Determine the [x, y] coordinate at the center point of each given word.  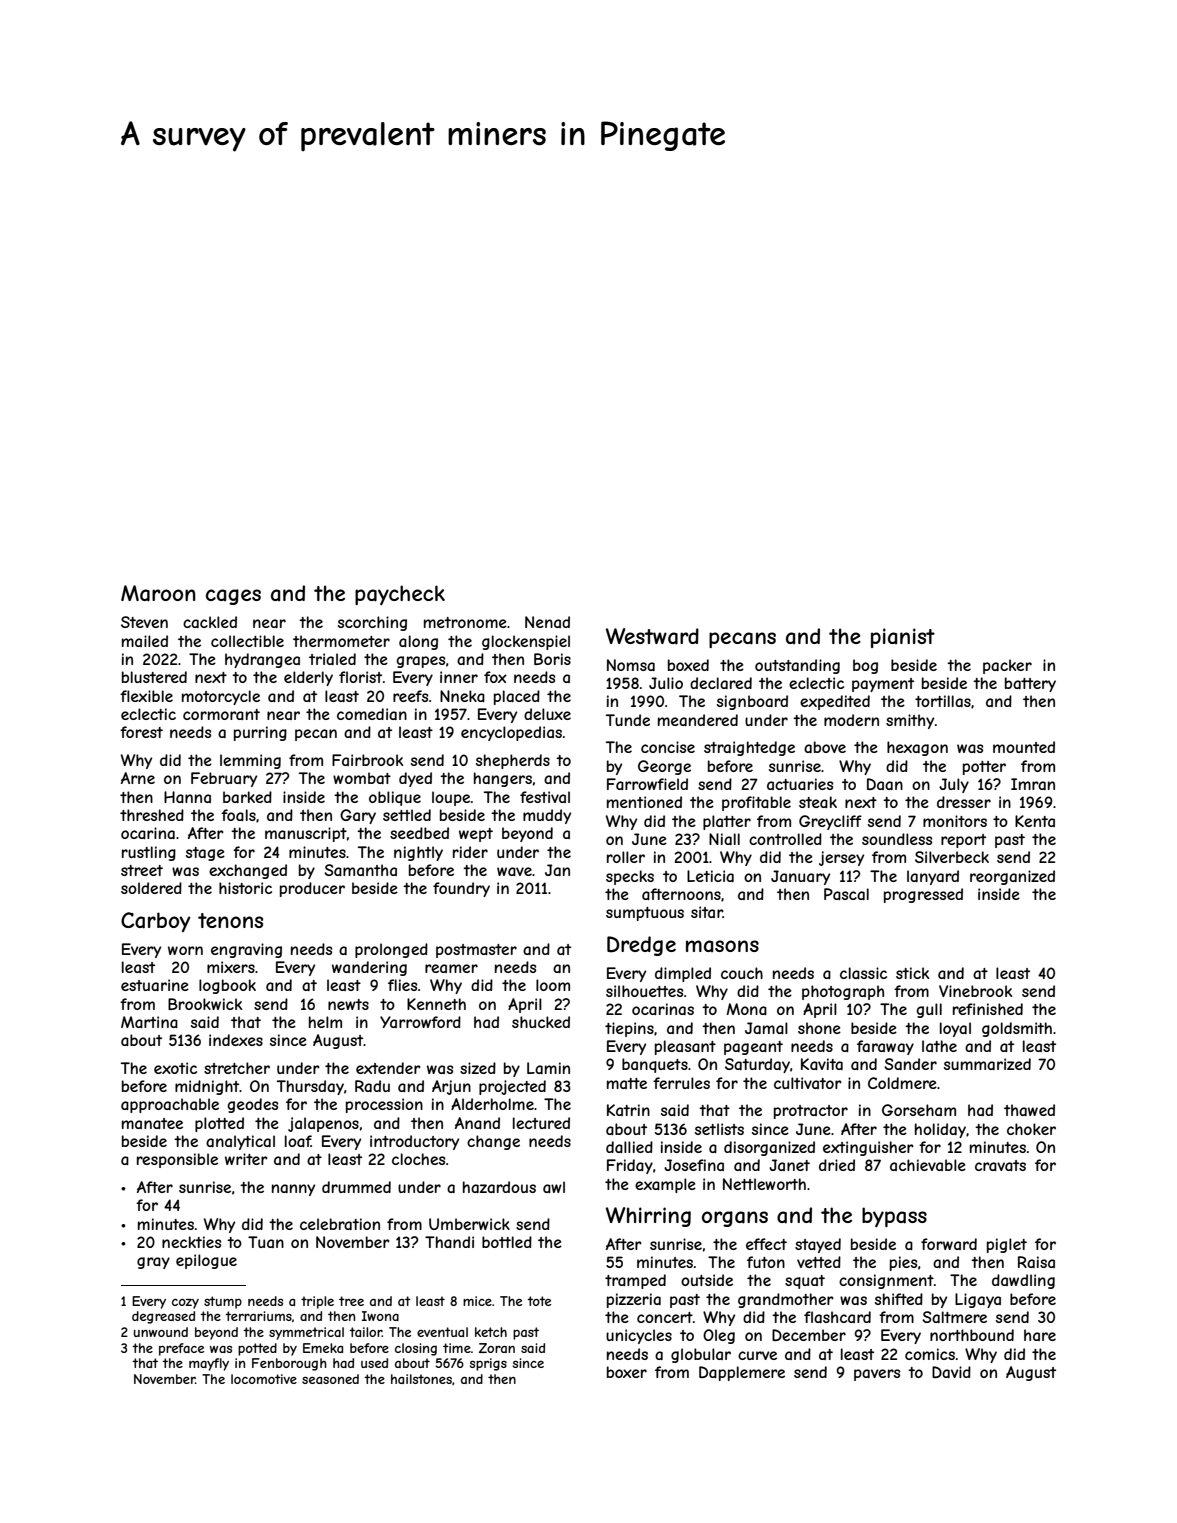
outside [707, 1280]
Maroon [158, 593]
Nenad [547, 622]
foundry [461, 889]
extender [388, 1068]
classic [863, 973]
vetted [819, 1262]
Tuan [266, 1242]
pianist [903, 638]
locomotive [264, 1379]
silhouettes [644, 991]
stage [205, 854]
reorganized [1012, 877]
